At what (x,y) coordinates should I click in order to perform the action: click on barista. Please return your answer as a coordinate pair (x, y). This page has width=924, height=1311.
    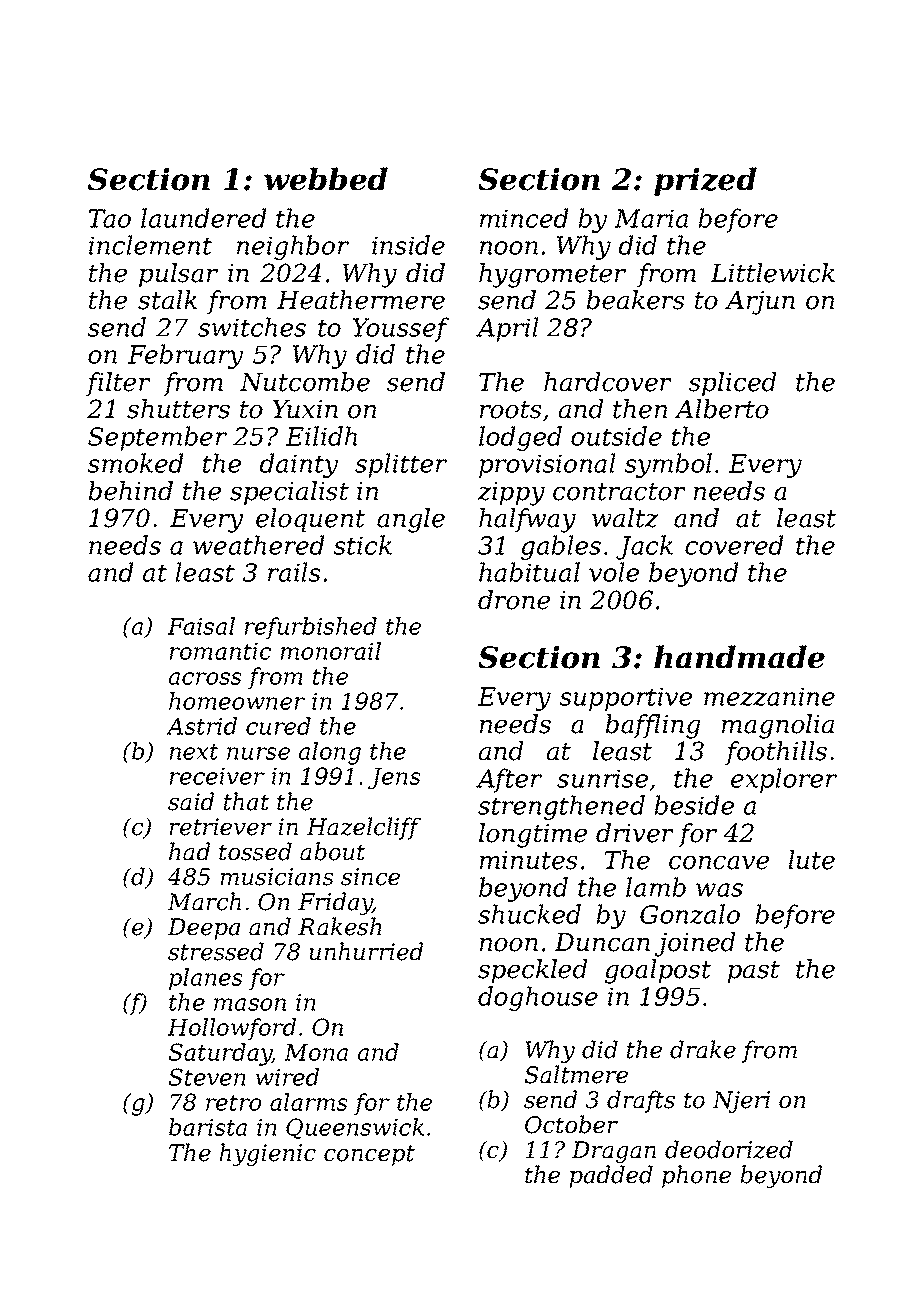
    Looking at the image, I should click on (208, 1127).
